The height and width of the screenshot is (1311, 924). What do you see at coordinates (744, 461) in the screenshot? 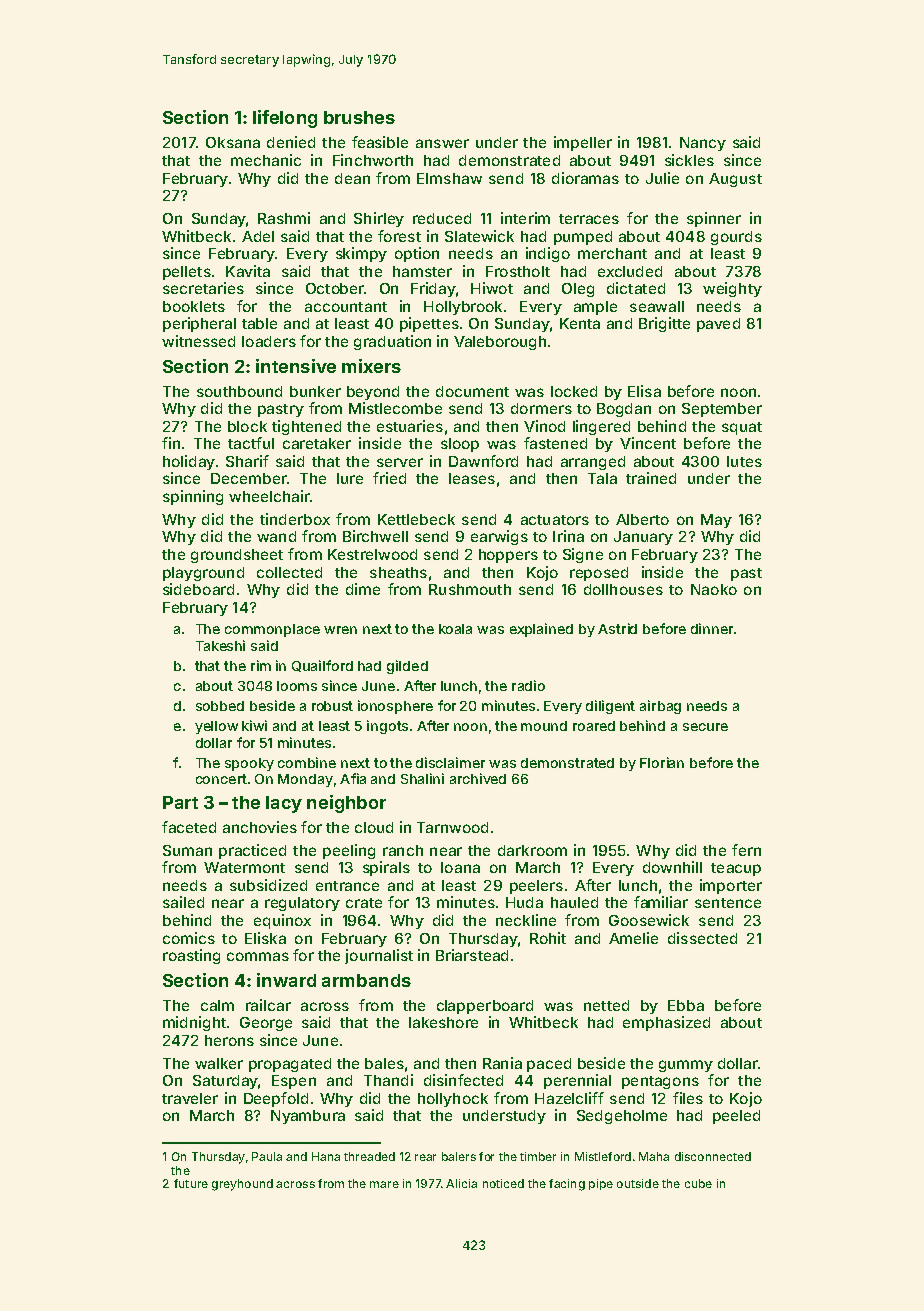
I see `lutes` at bounding box center [744, 461].
